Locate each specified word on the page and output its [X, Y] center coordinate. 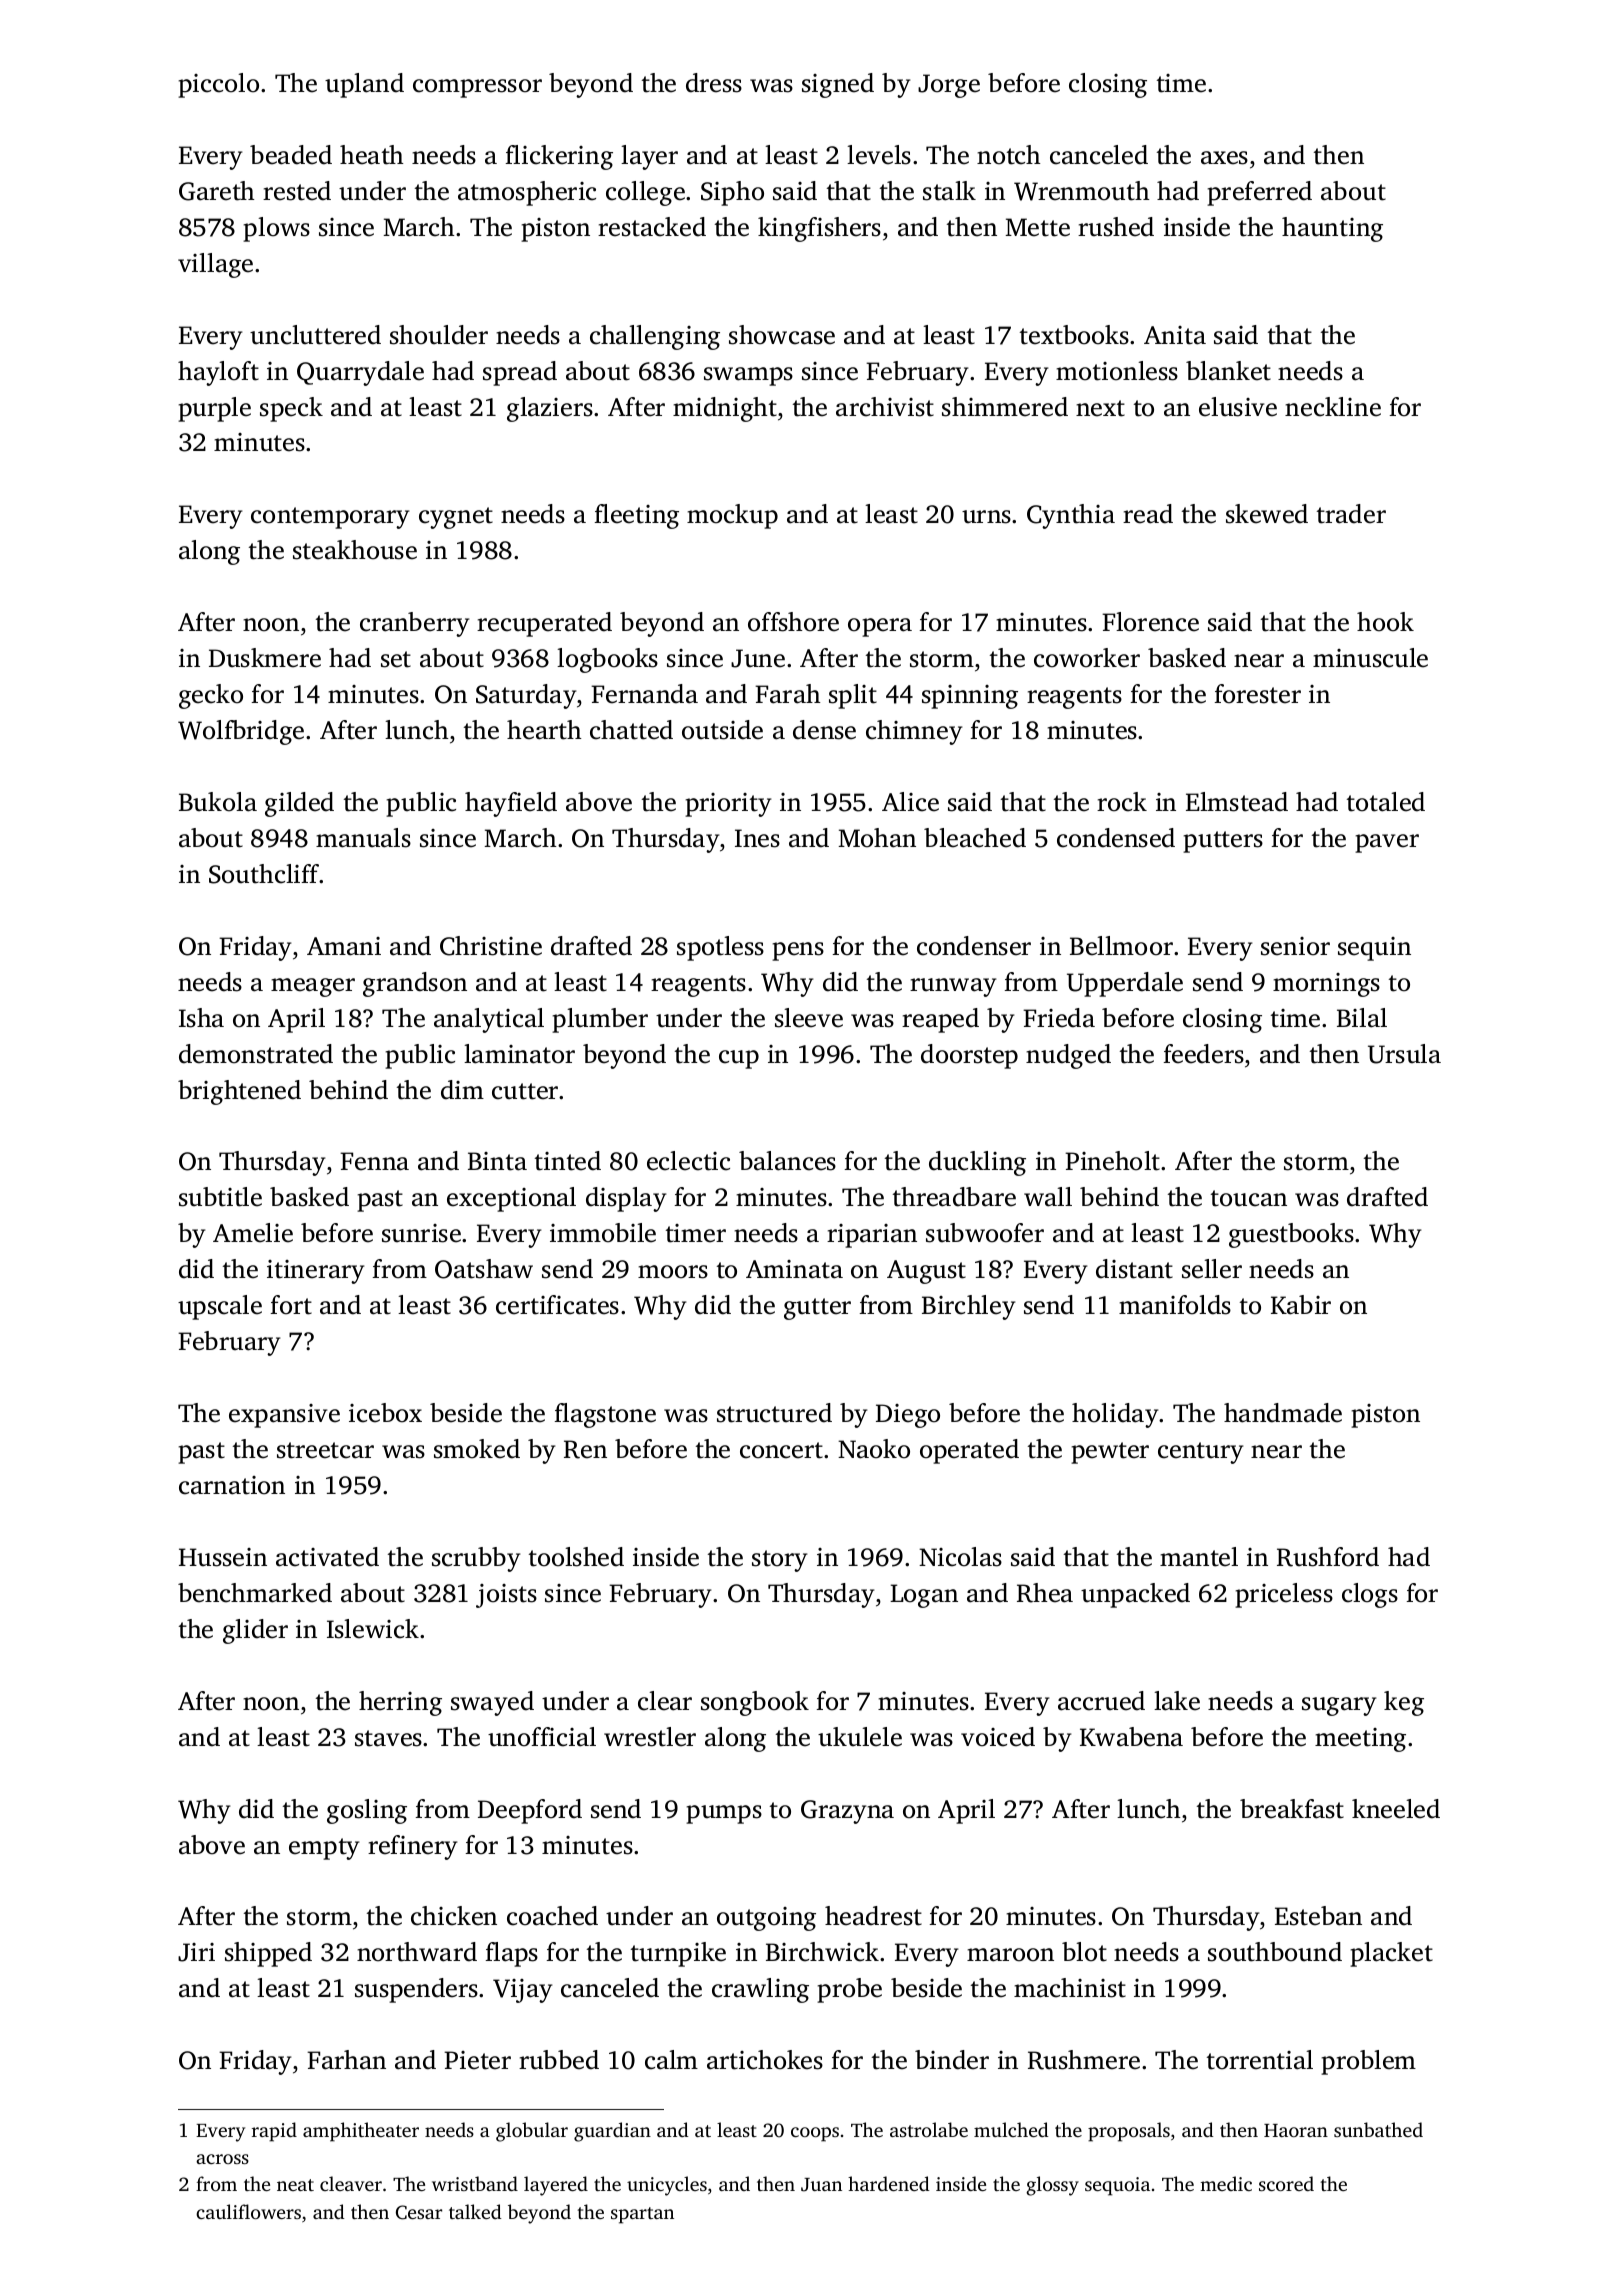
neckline [1333, 407]
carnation [232, 1485]
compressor [477, 88]
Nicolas [960, 1557]
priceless [1284, 1595]
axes [1224, 158]
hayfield [511, 804]
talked [475, 2211]
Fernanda [644, 694]
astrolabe [929, 2129]
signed [838, 85]
